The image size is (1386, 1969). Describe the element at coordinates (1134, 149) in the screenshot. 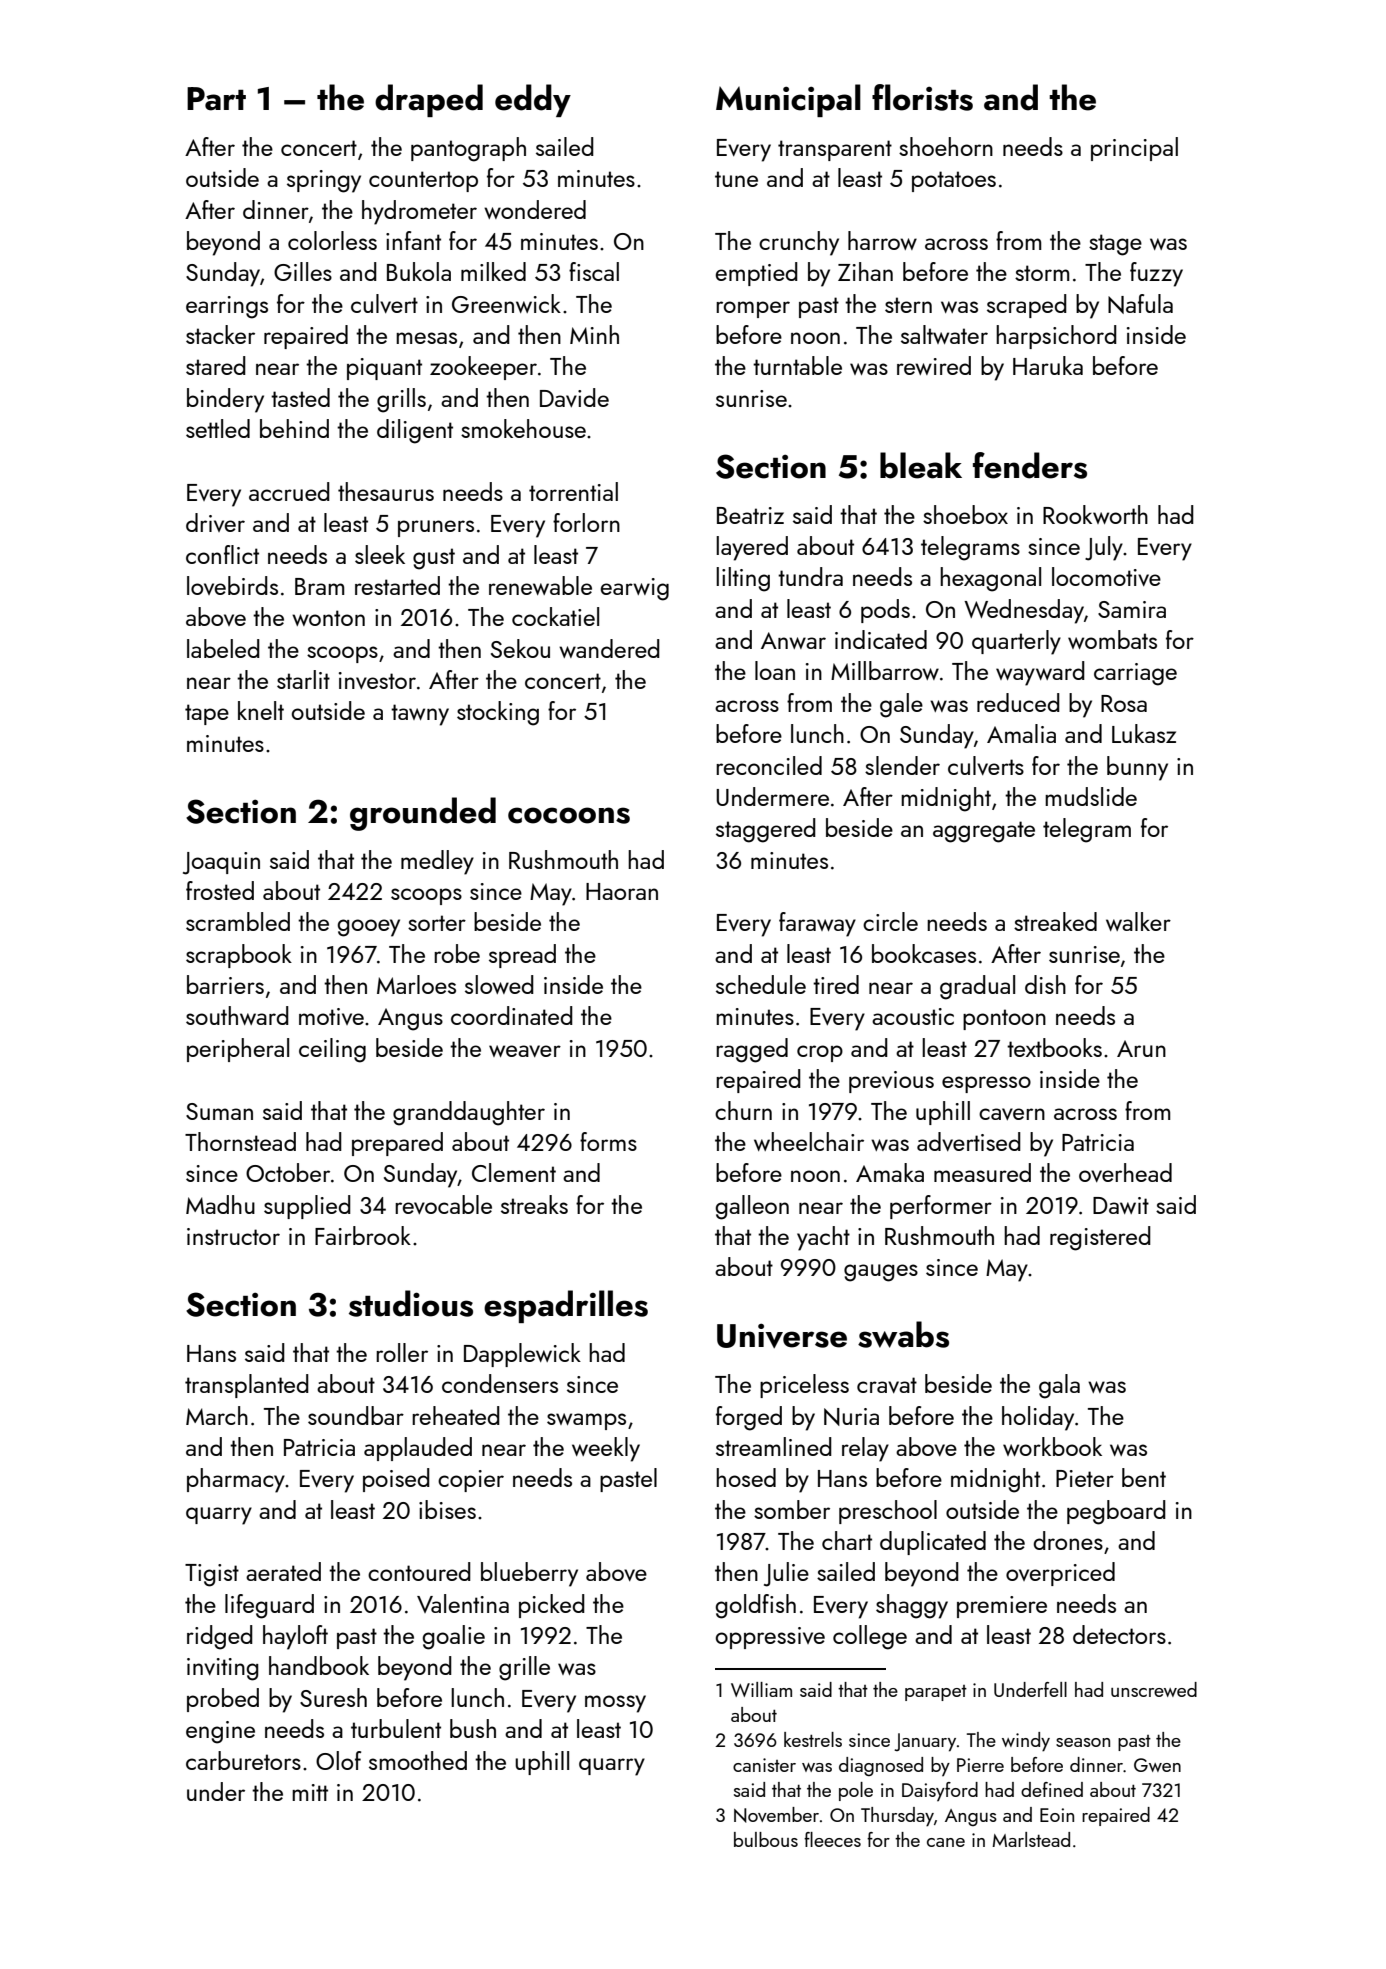

I see `principal` at that location.
